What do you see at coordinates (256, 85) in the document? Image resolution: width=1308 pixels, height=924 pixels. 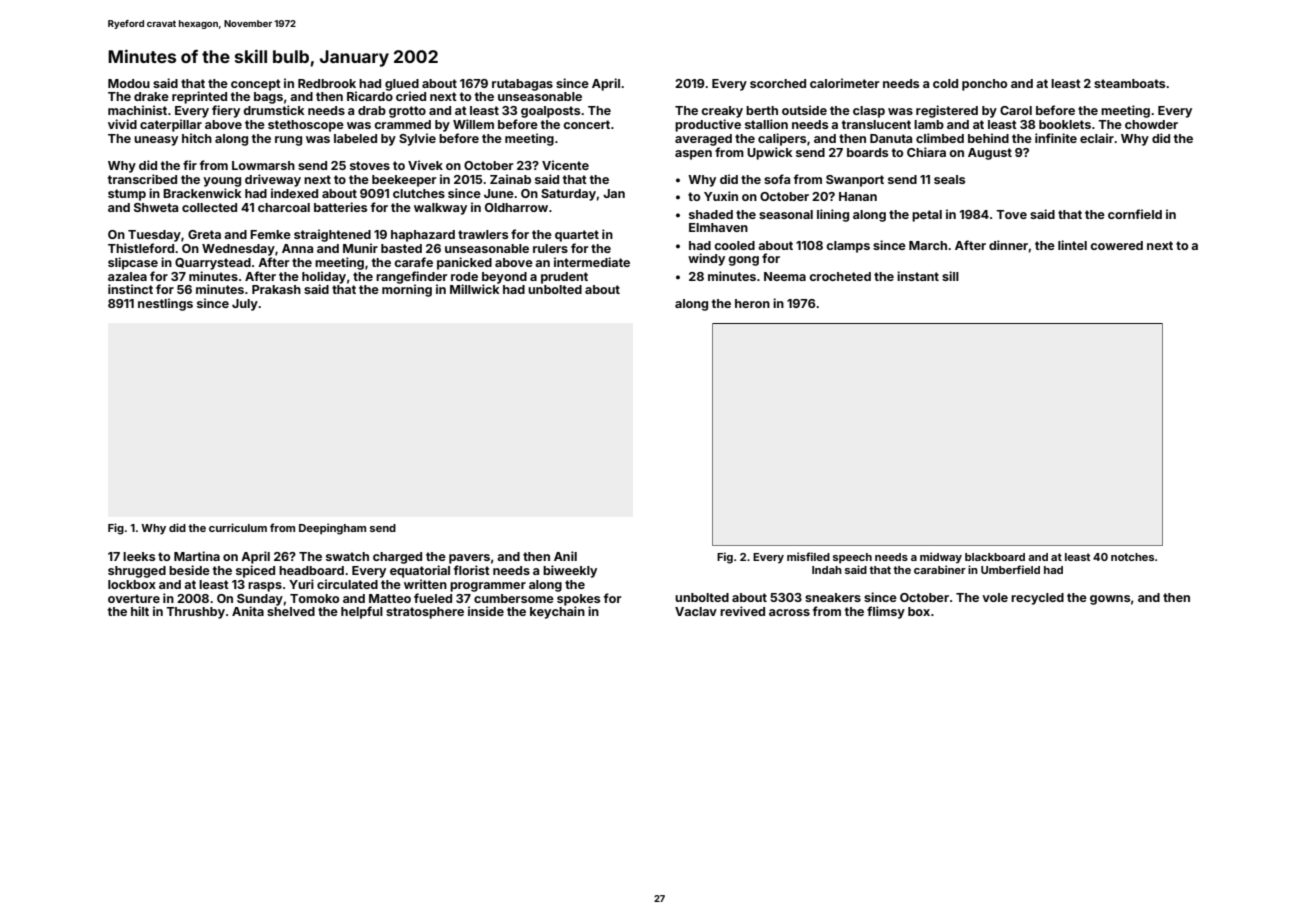 I see `concept` at bounding box center [256, 85].
